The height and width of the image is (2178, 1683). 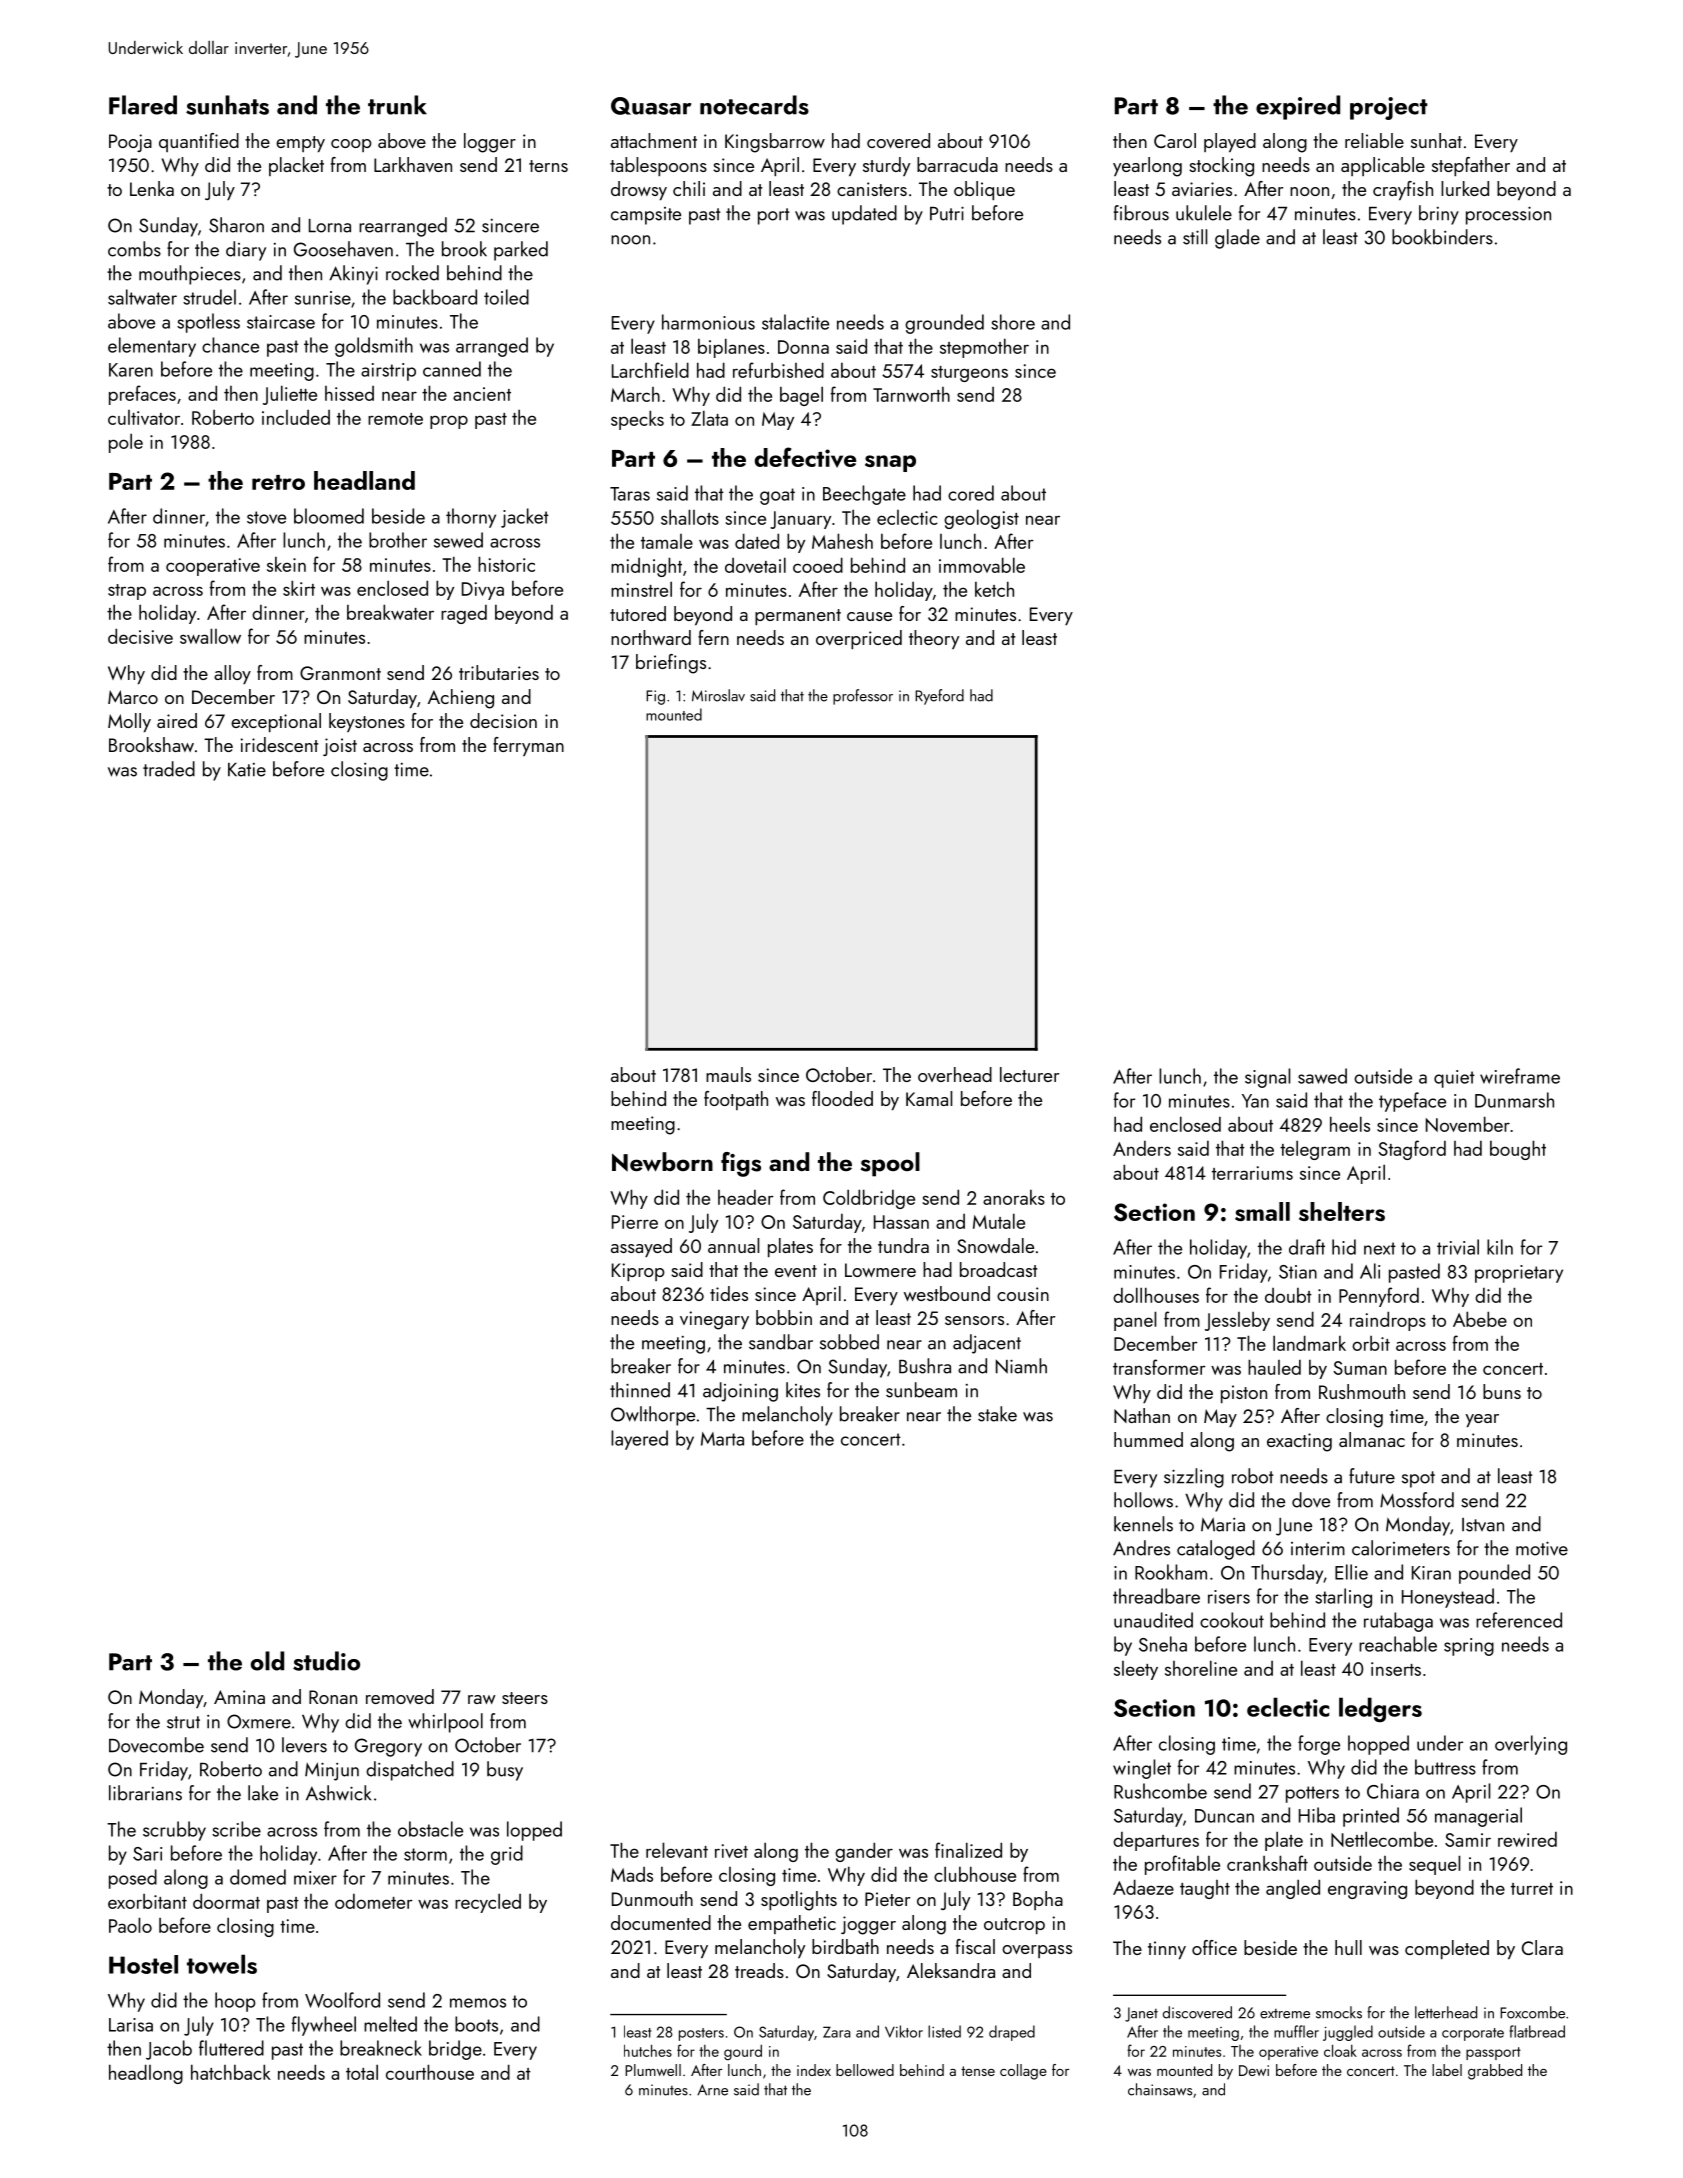 I want to click on bookbinders, so click(x=1442, y=237).
